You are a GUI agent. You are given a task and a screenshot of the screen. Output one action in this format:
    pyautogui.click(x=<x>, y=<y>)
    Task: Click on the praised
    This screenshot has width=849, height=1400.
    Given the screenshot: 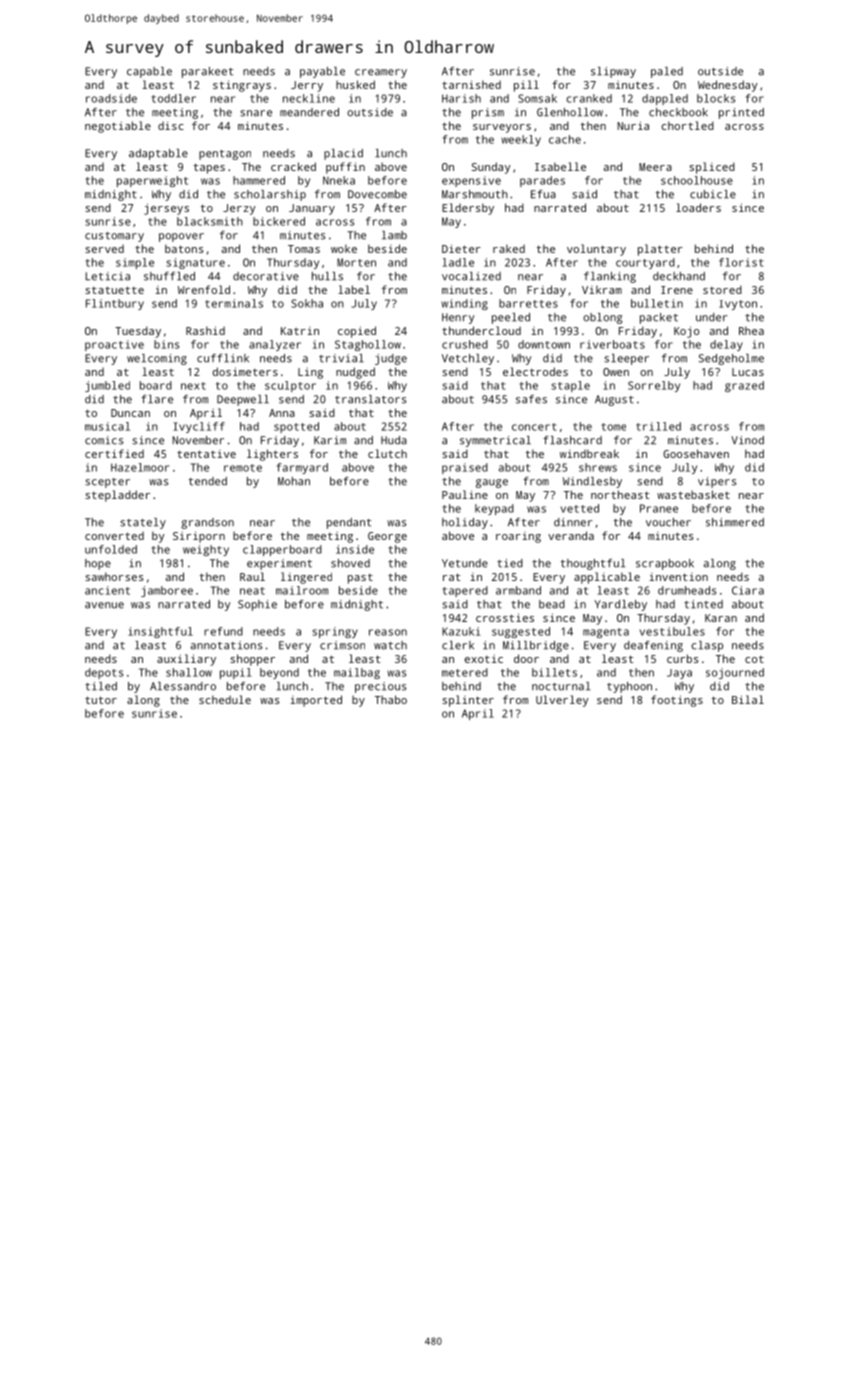 What is the action you would take?
    pyautogui.click(x=465, y=468)
